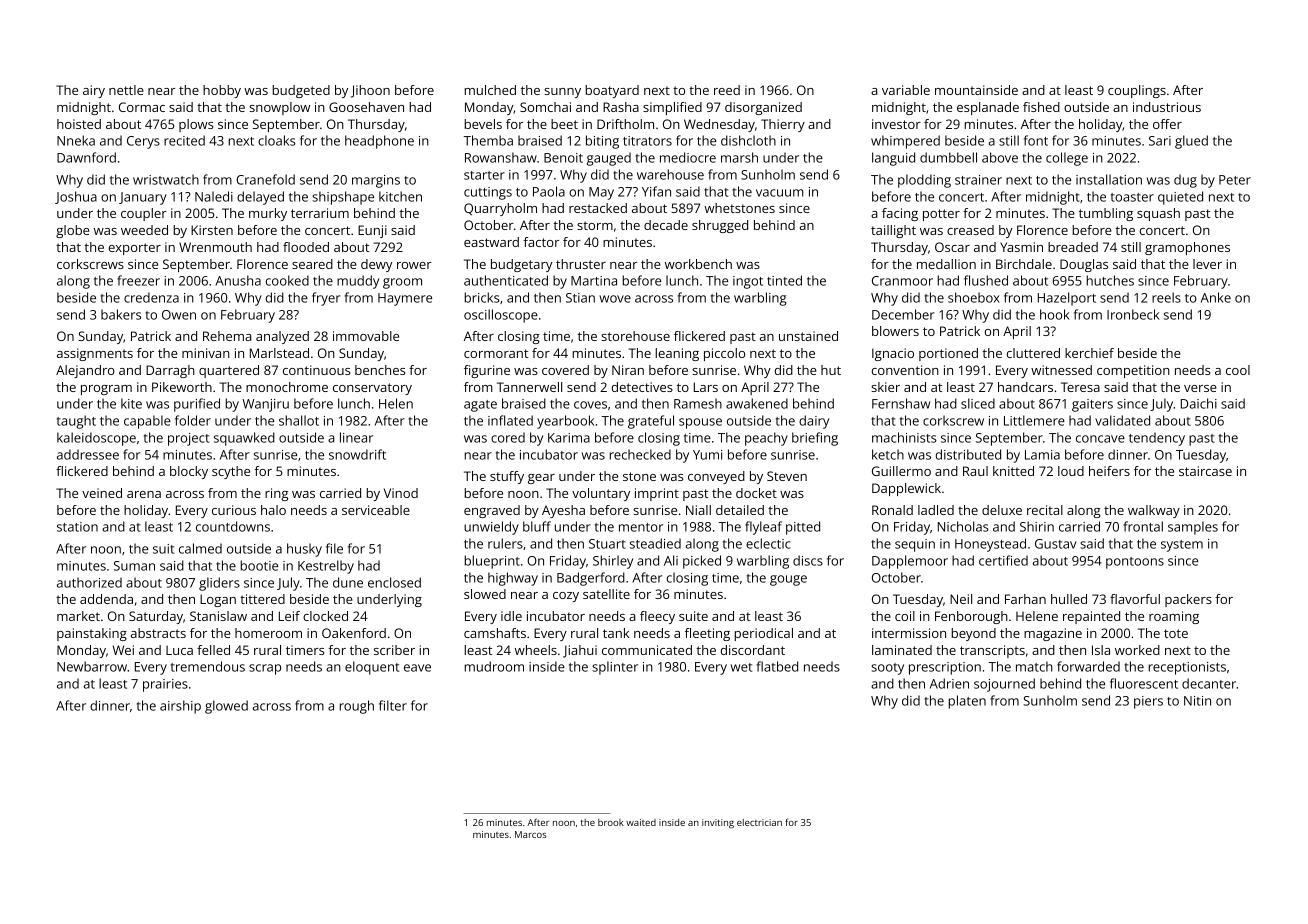  I want to click on filter, so click(393, 705).
